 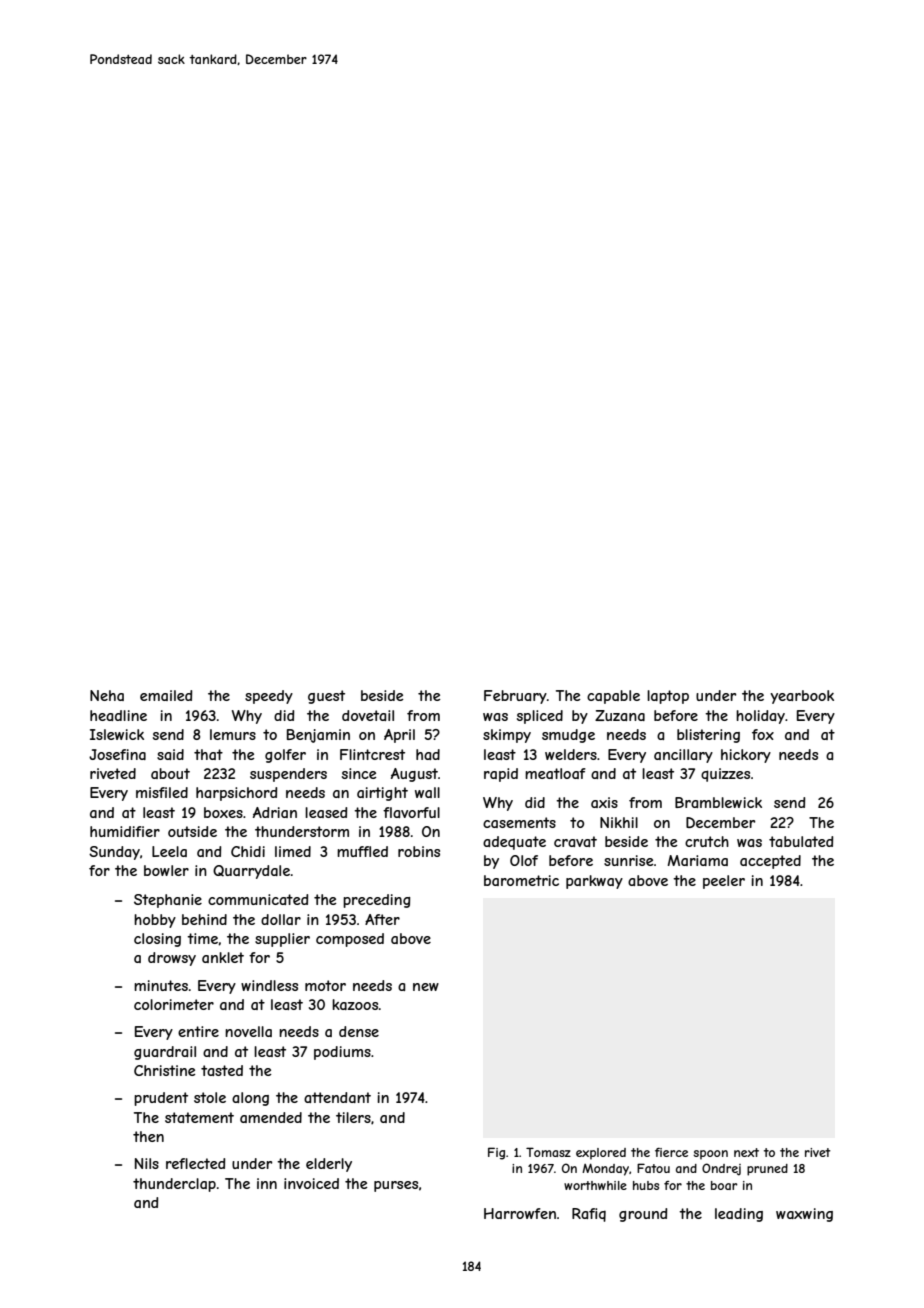 What do you see at coordinates (368, 715) in the screenshot?
I see `dovetail` at bounding box center [368, 715].
